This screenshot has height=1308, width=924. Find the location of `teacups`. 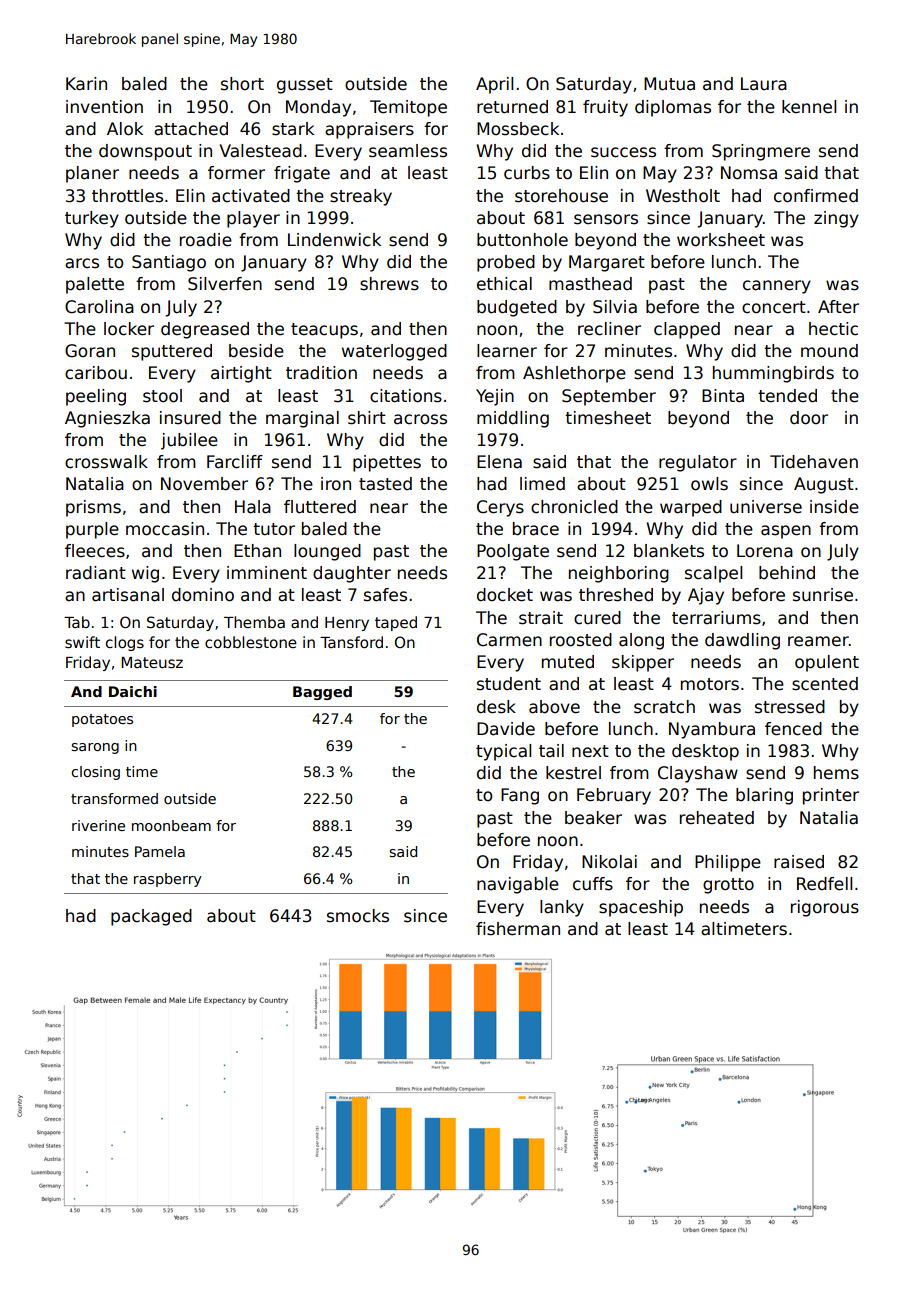

teacups is located at coordinates (324, 331).
